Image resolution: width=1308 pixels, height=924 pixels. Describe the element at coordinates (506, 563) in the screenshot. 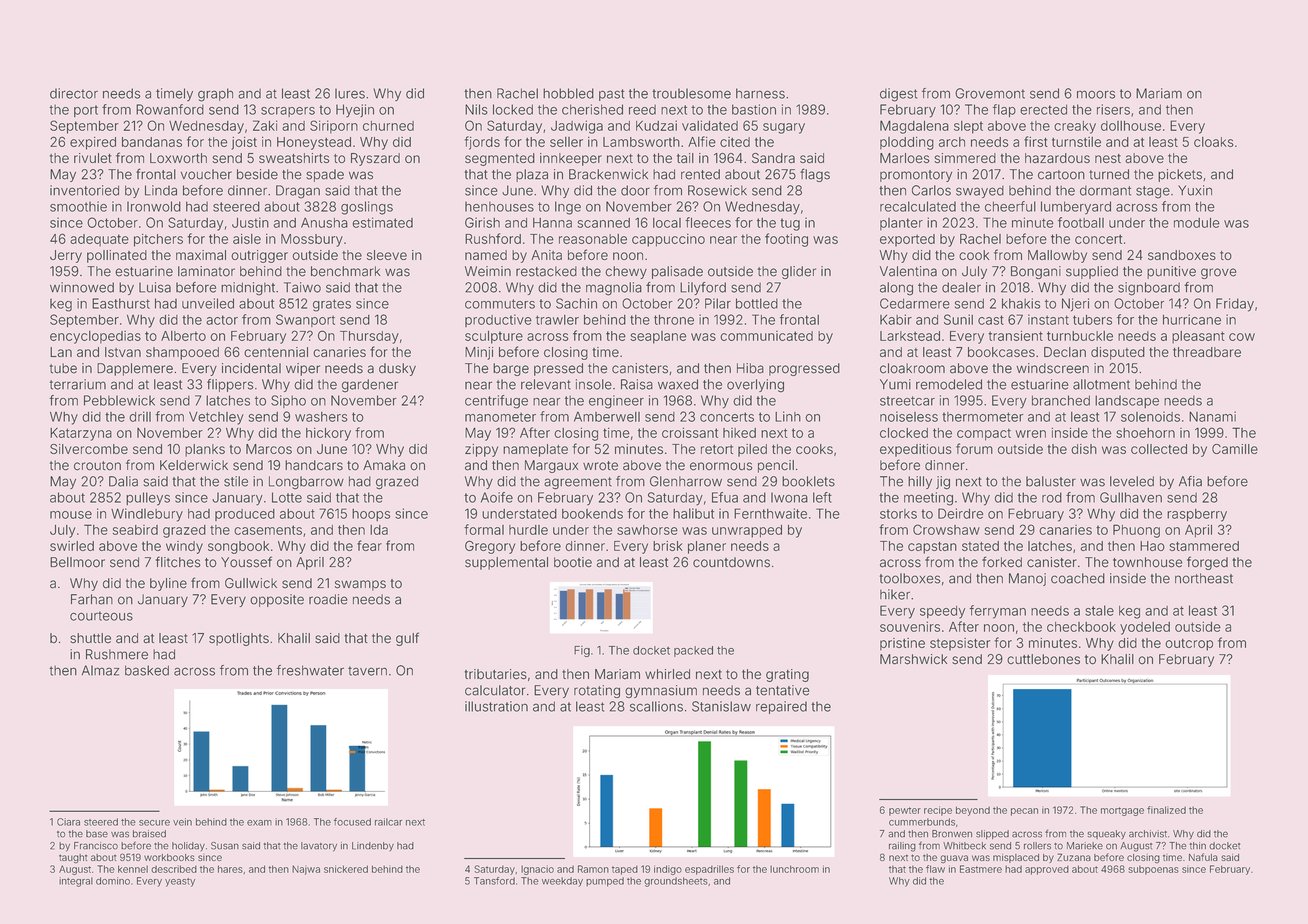

I see `supplemental` at that location.
